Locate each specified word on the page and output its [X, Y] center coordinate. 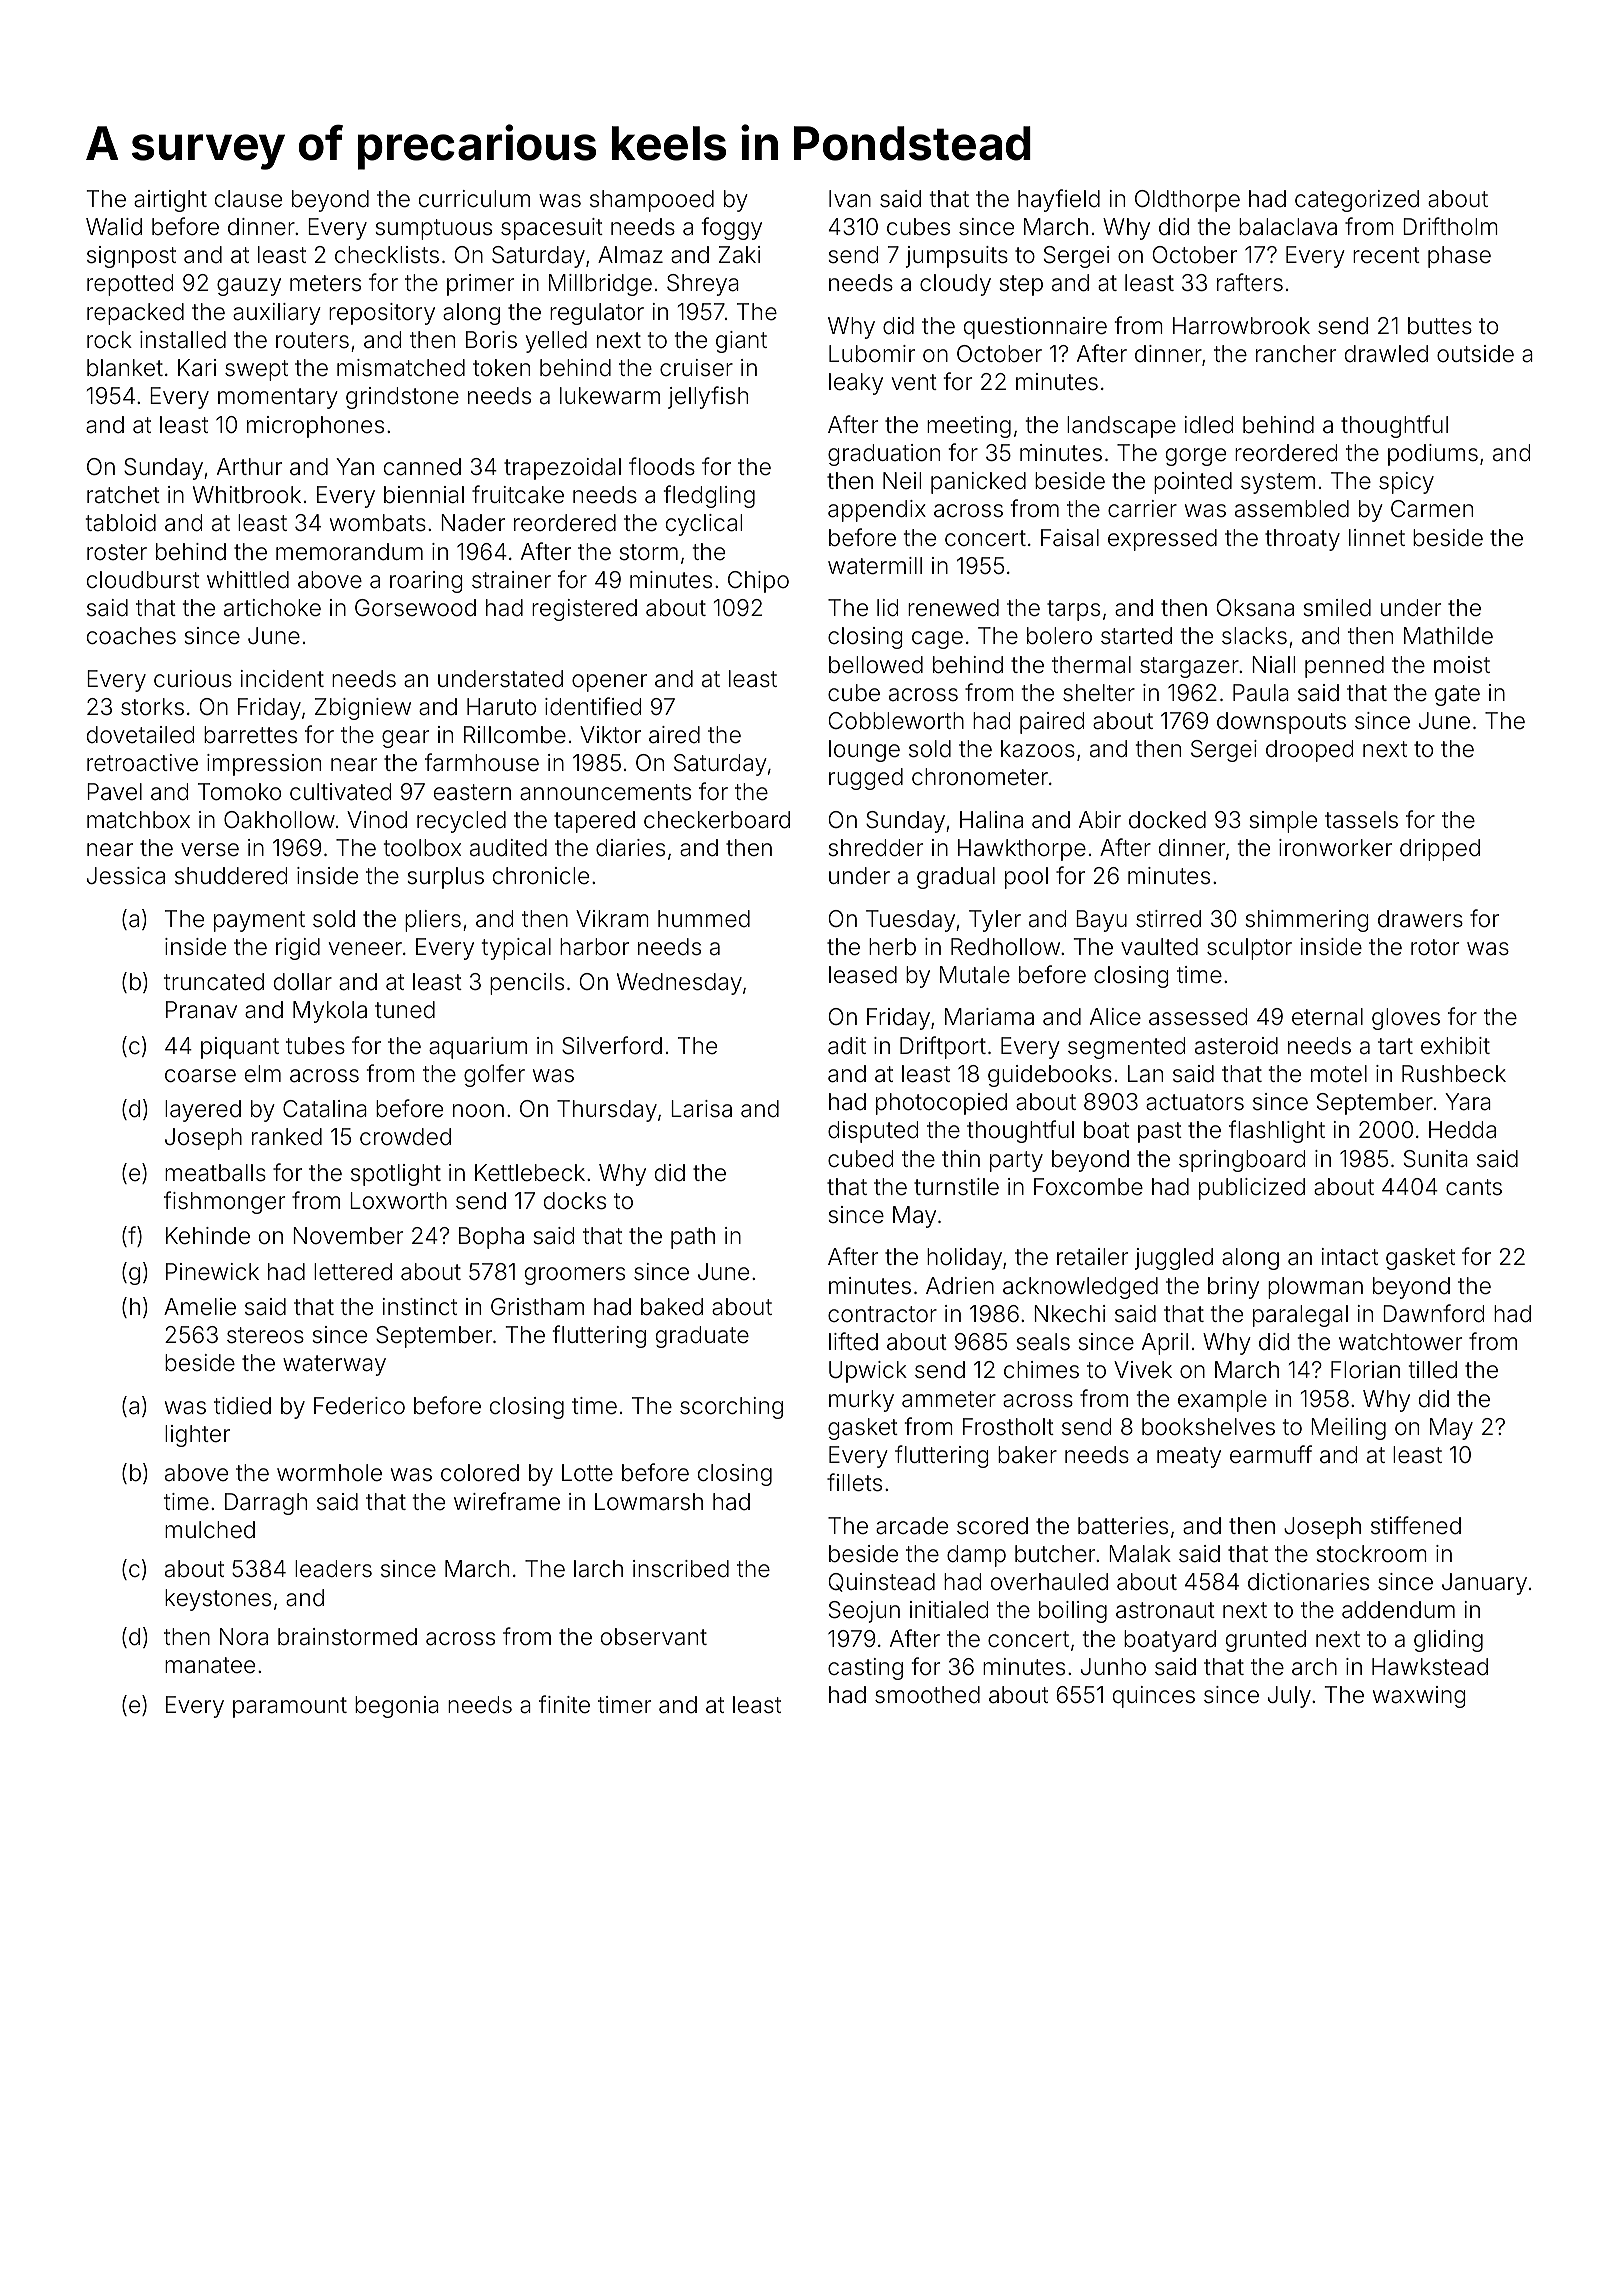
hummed [704, 919]
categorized [1357, 201]
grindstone [402, 398]
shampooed [652, 201]
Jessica [126, 876]
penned [1344, 667]
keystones [218, 1600]
